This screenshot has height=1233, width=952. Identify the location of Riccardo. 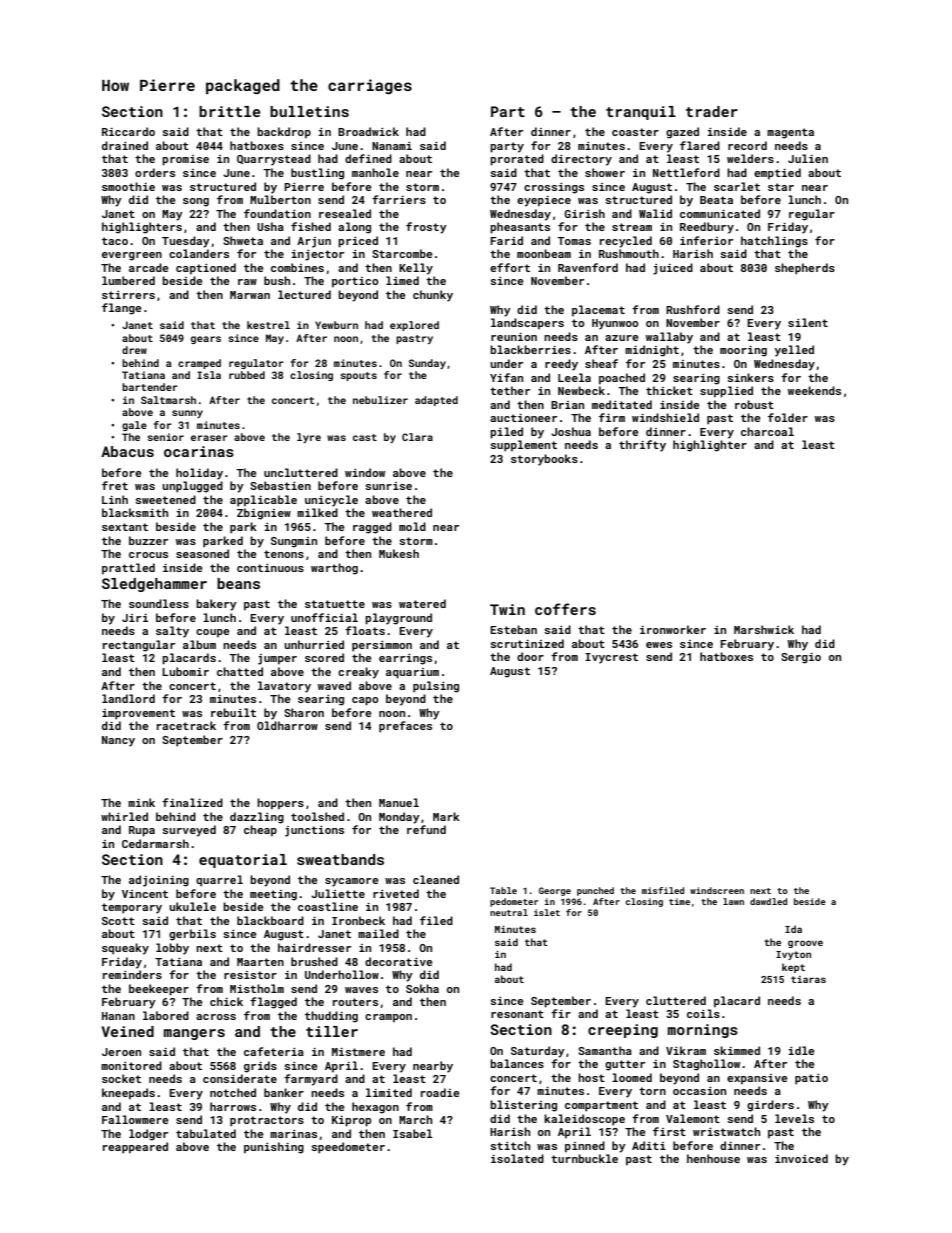
(128, 131).
